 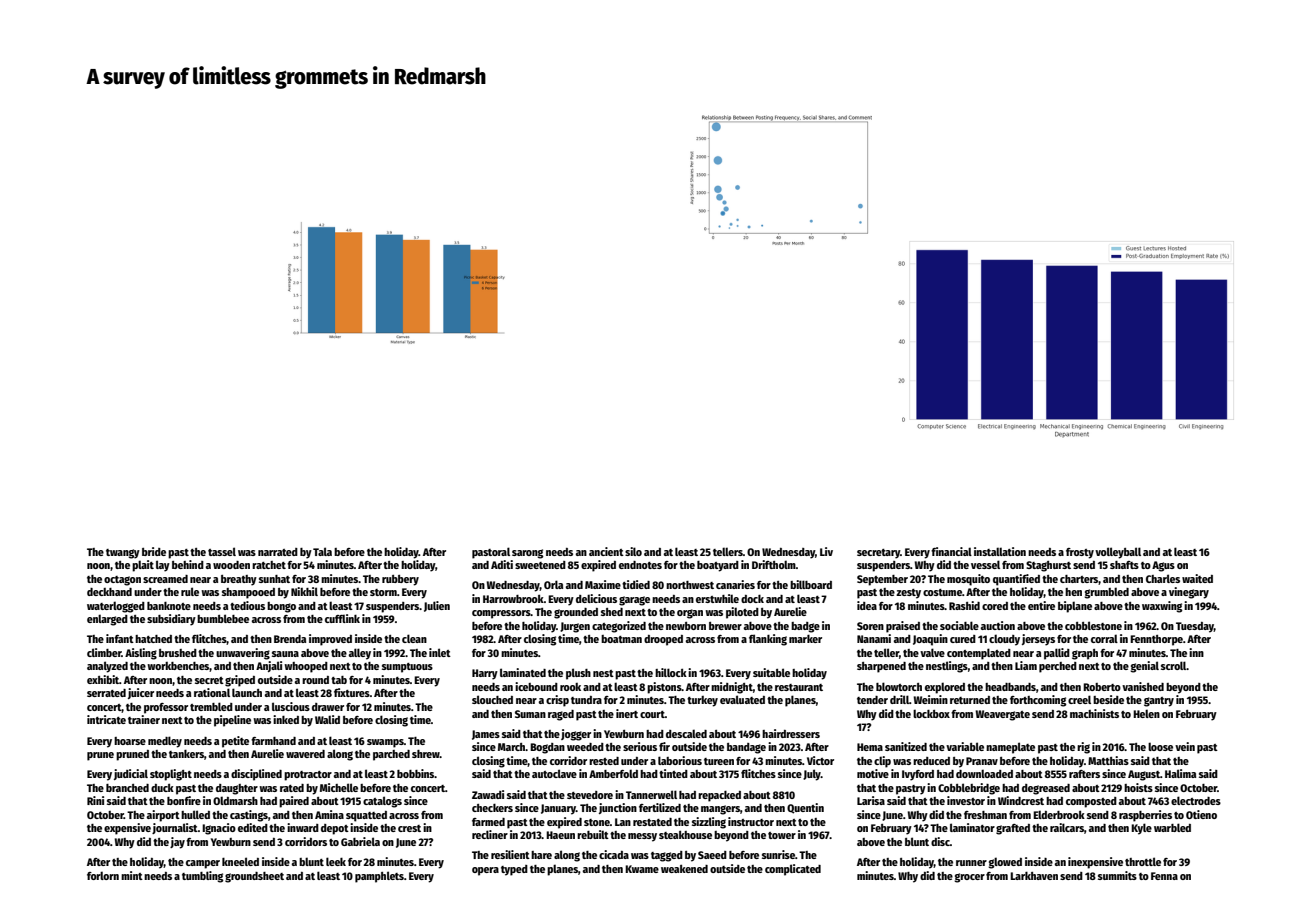 What do you see at coordinates (339, 787) in the document?
I see `Michelle` at bounding box center [339, 787].
